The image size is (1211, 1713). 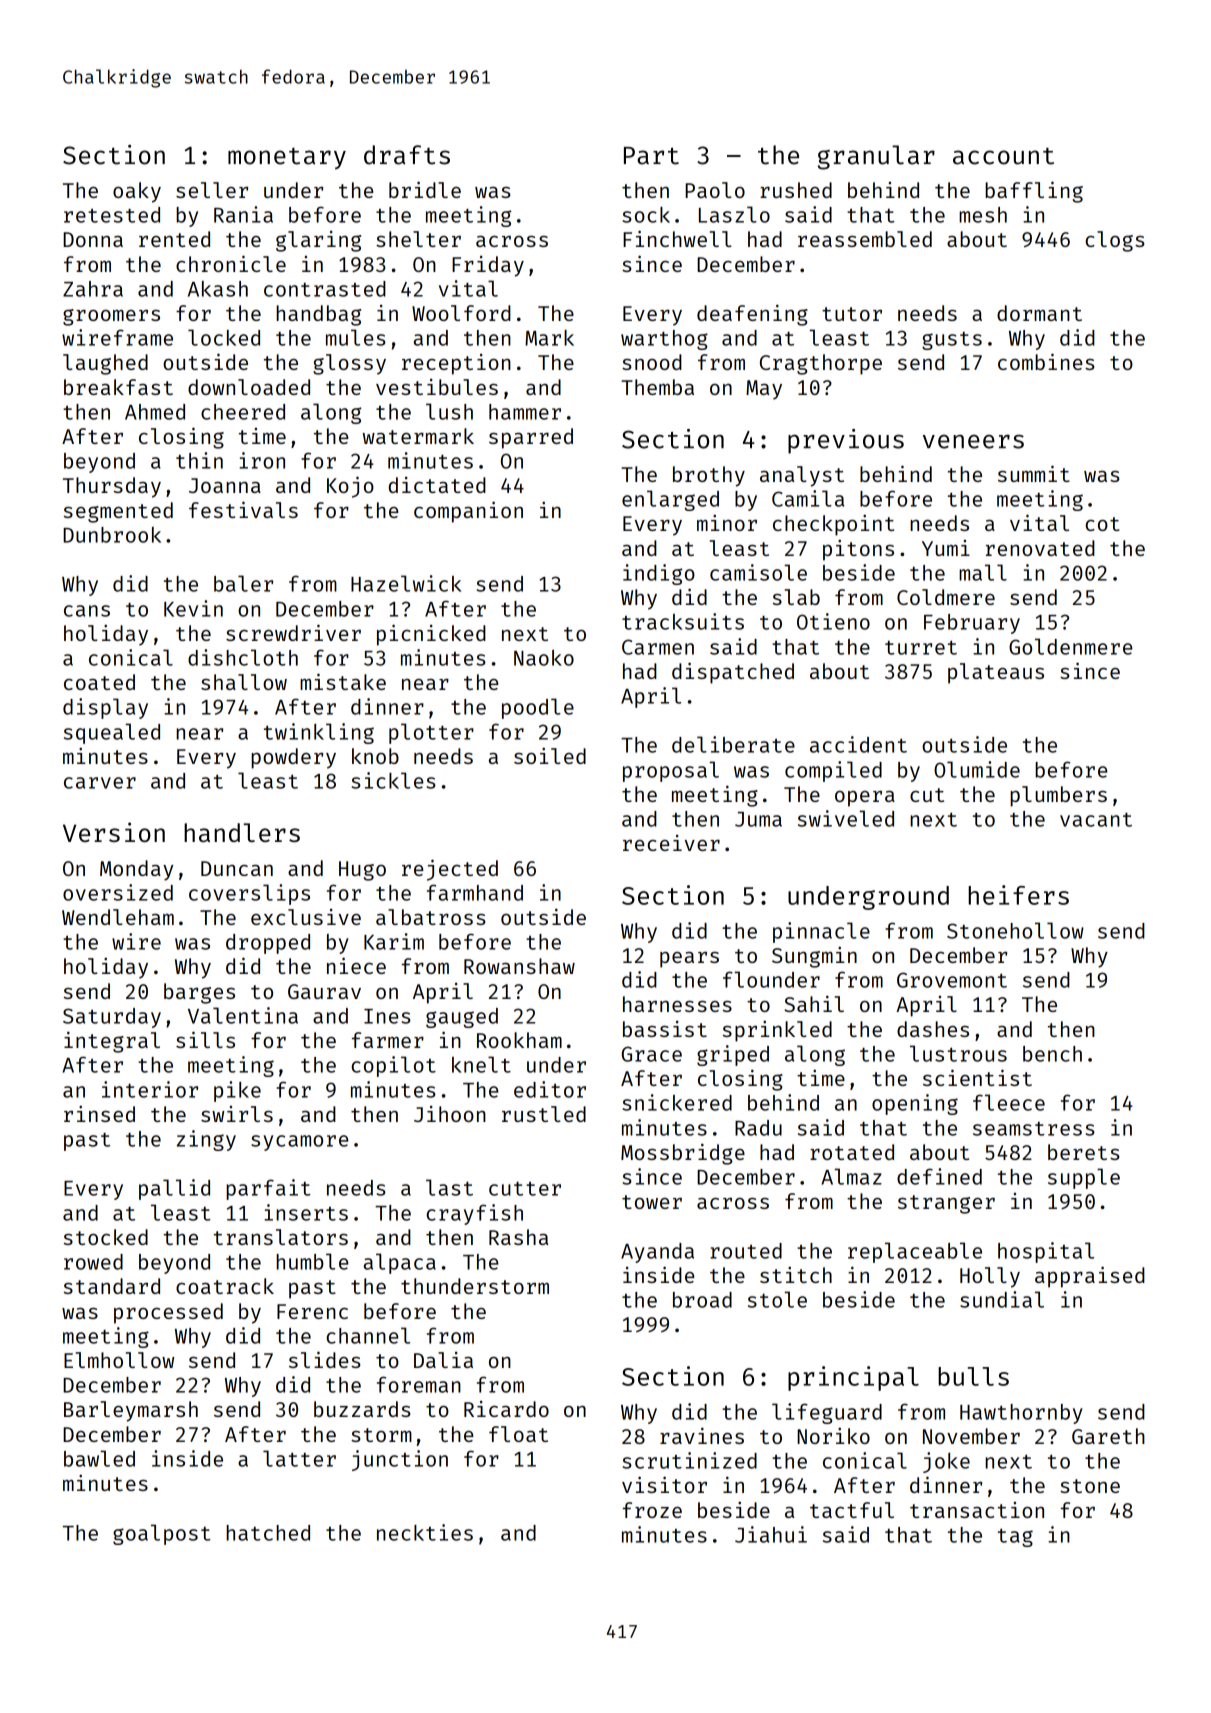 I want to click on oaky, so click(x=137, y=192).
